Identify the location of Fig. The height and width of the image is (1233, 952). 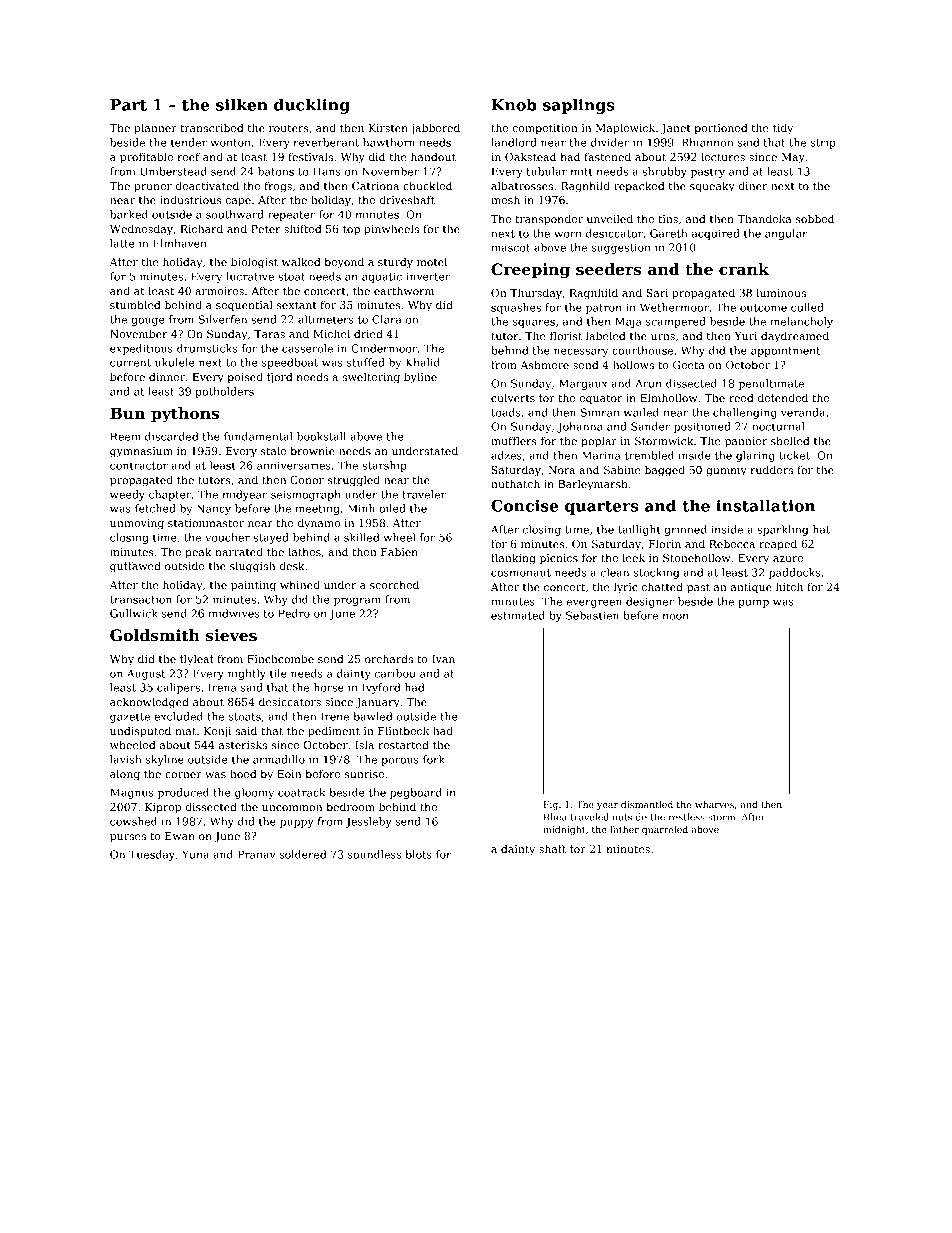
(551, 805).
